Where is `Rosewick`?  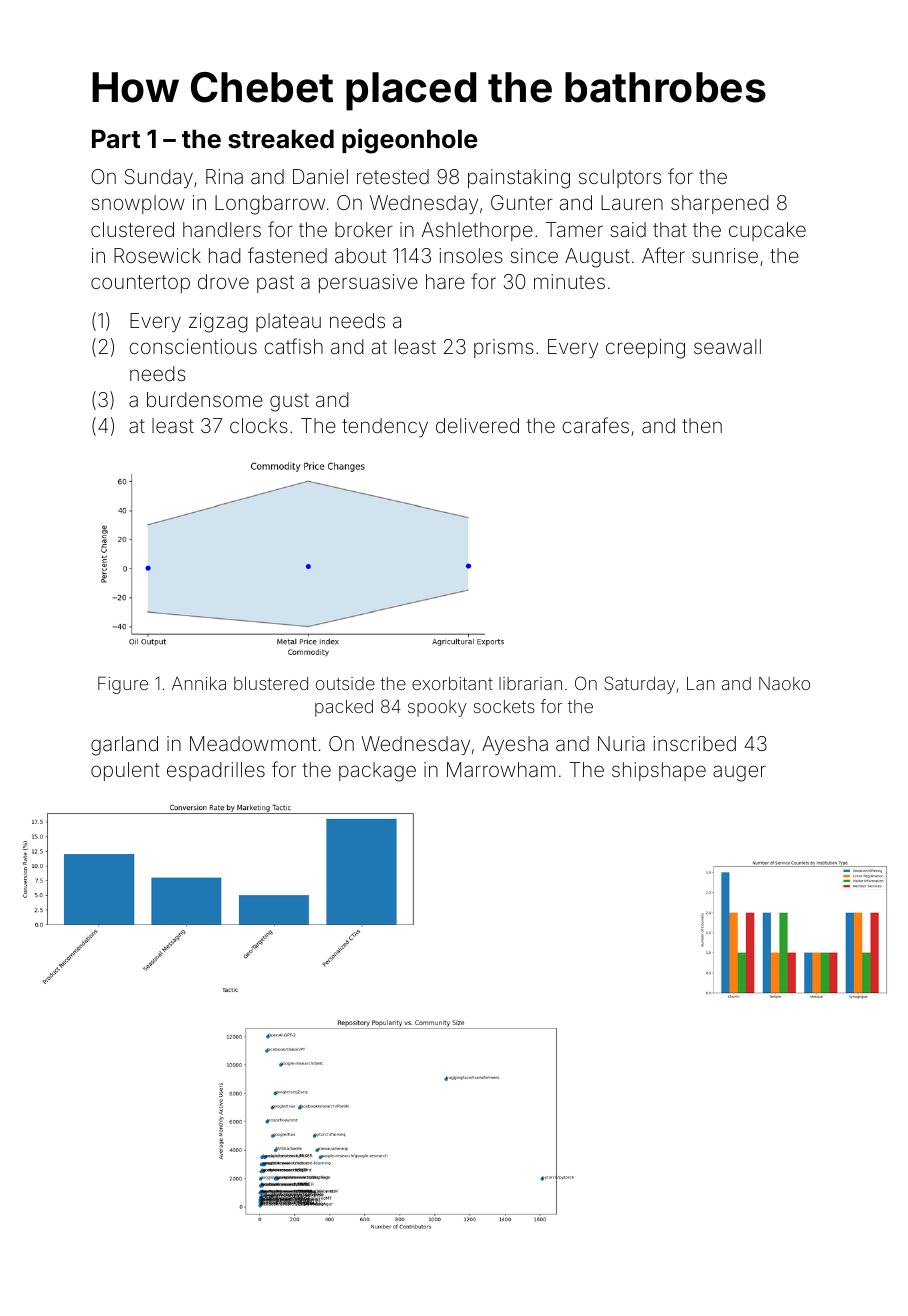 Rosewick is located at coordinates (157, 255).
